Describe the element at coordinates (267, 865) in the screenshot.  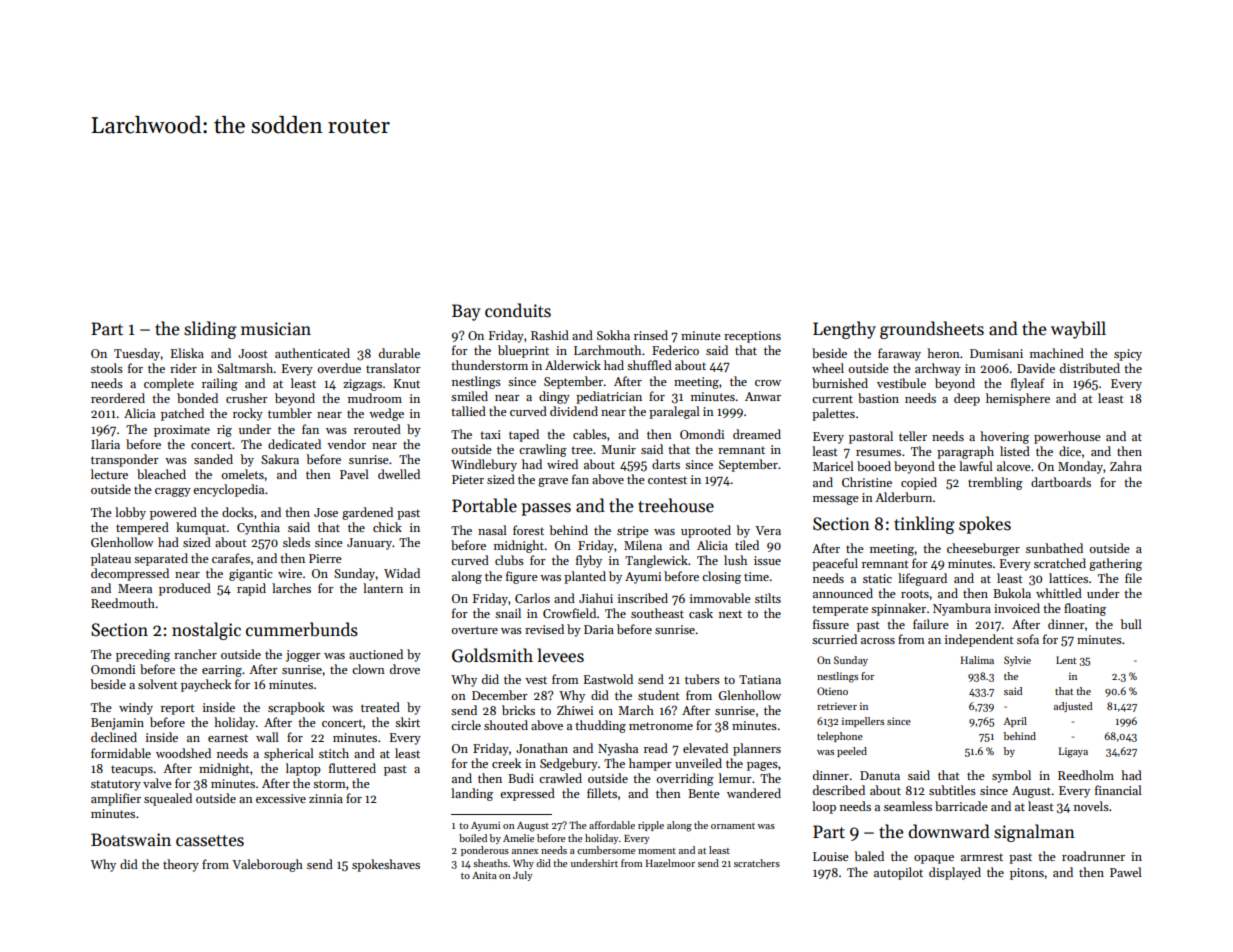
I see `Valeborough` at that location.
